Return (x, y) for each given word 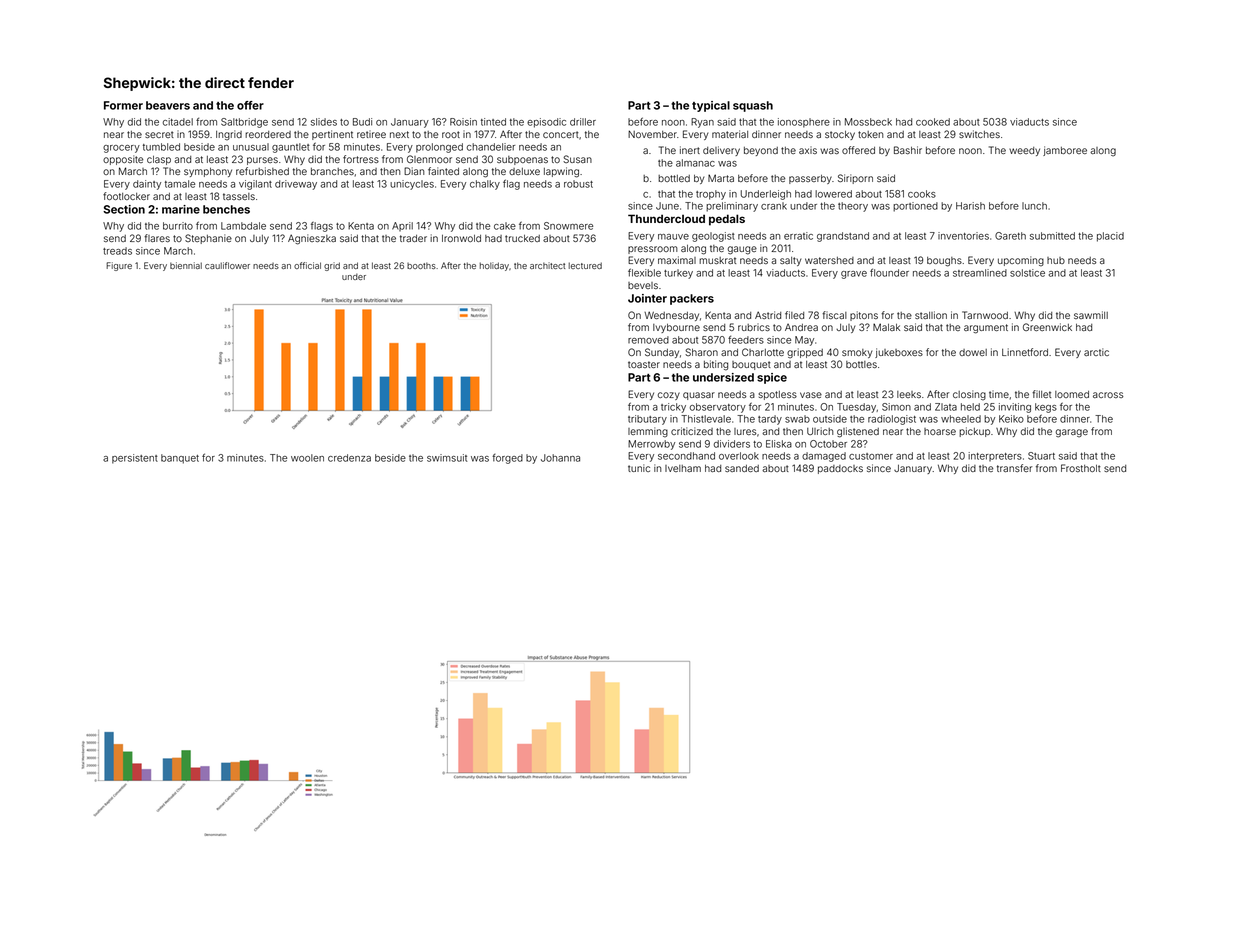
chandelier (491, 147)
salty (790, 261)
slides (324, 122)
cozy (669, 396)
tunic (639, 468)
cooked (933, 122)
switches (979, 134)
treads (117, 251)
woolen (307, 458)
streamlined (980, 273)
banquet (180, 459)
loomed (1072, 394)
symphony (208, 172)
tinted (493, 122)
